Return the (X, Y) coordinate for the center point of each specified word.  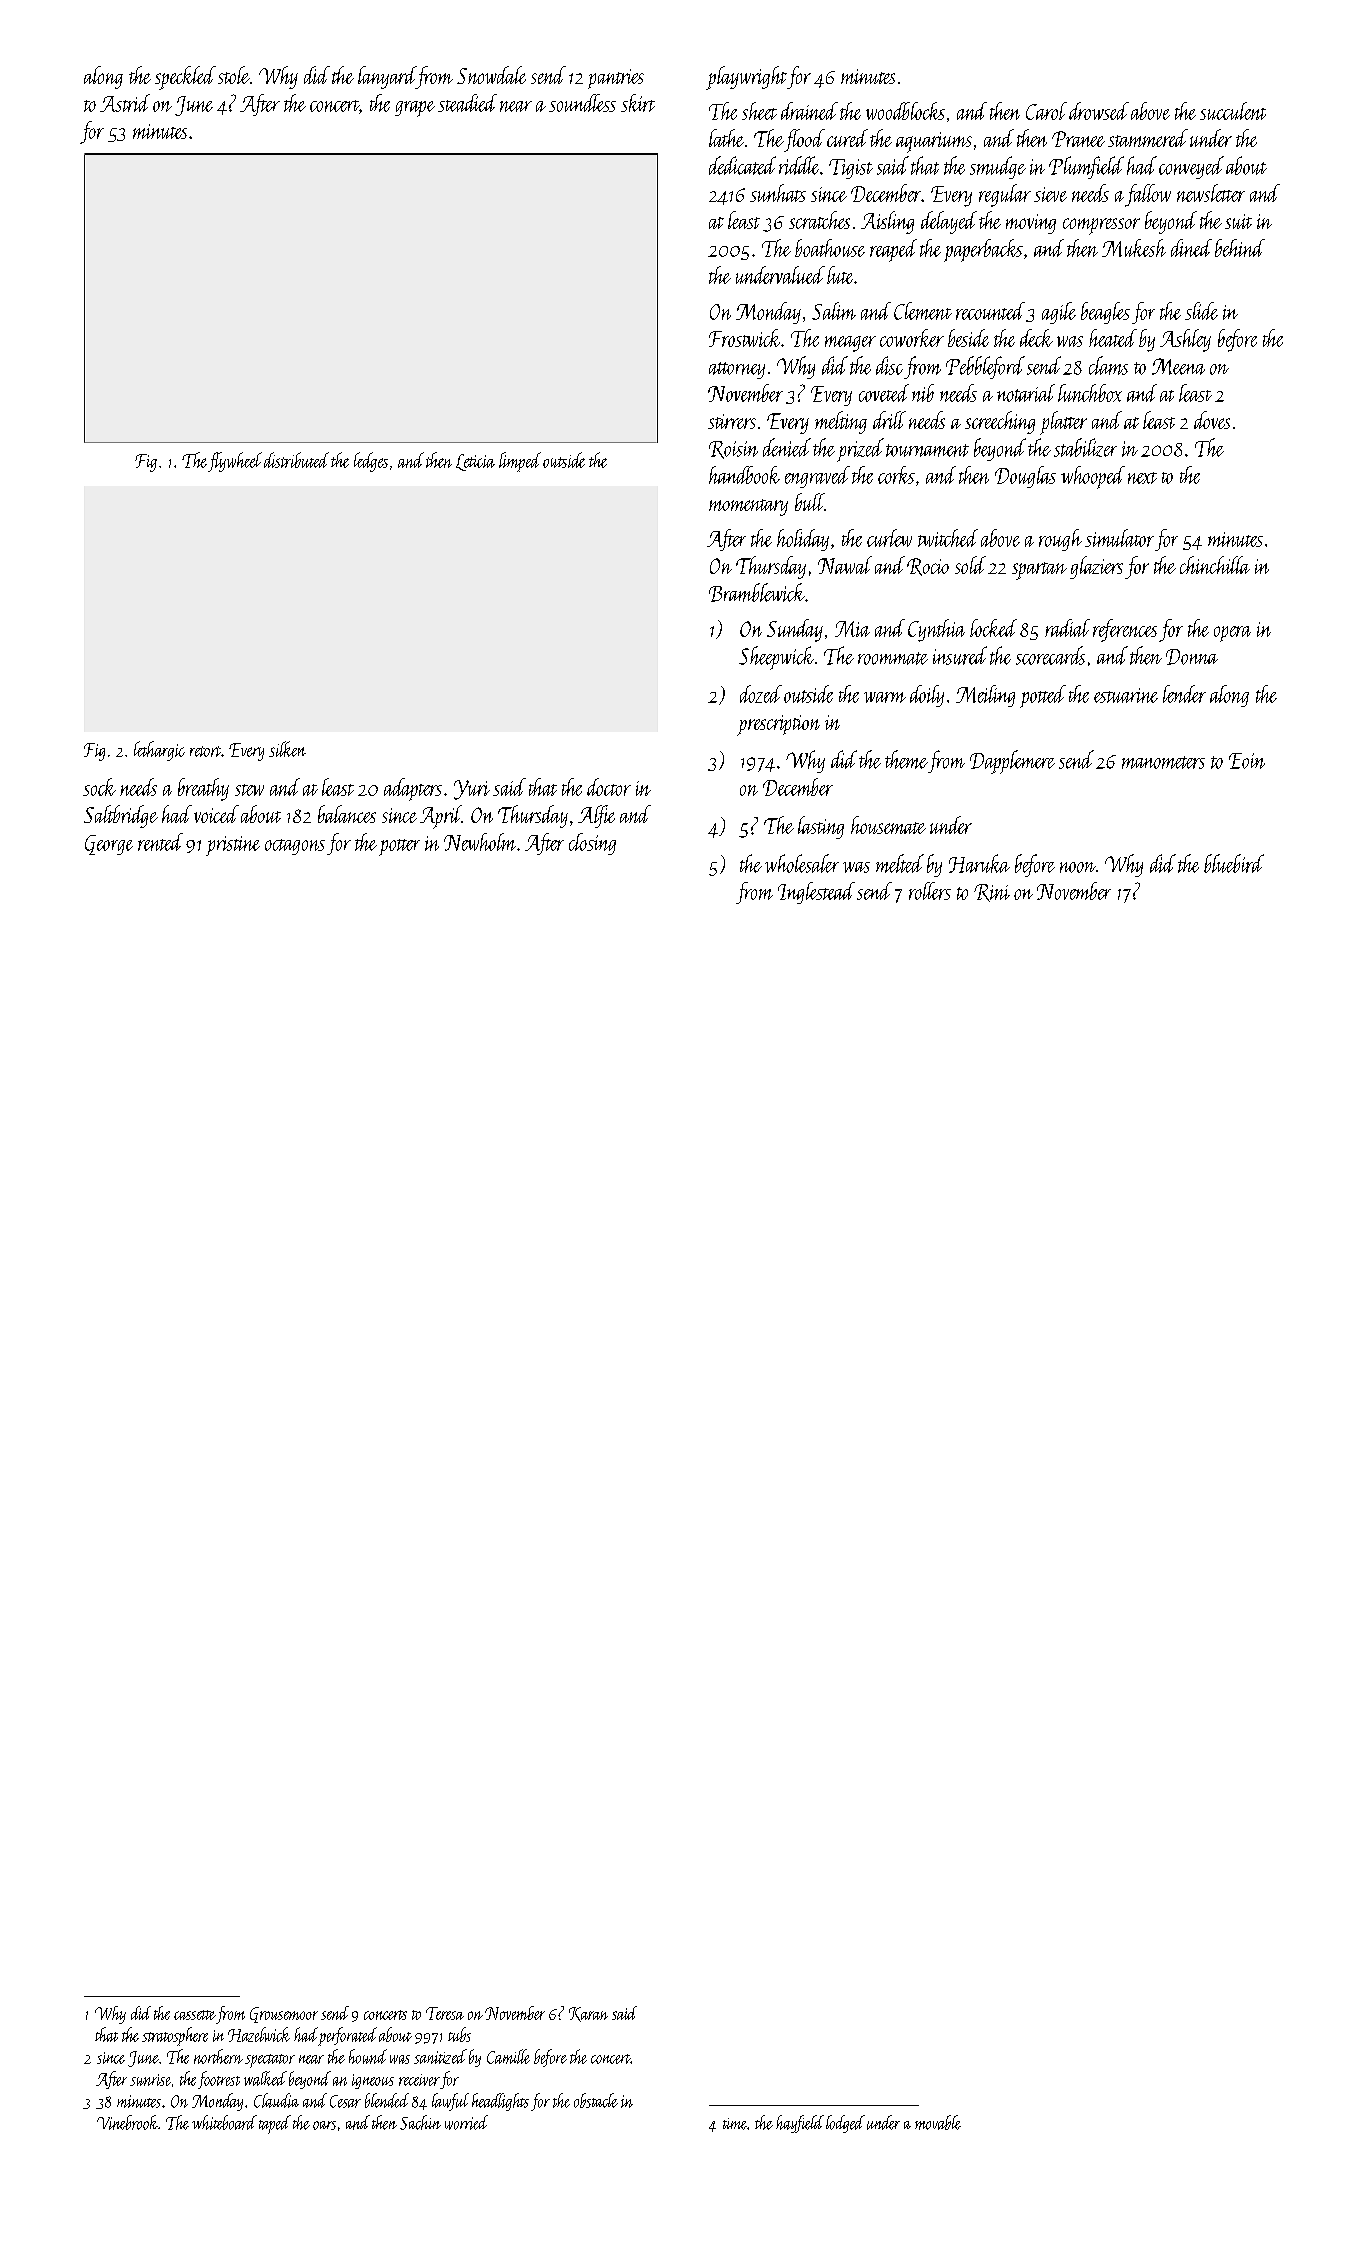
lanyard (387, 77)
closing (592, 844)
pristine (233, 846)
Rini (992, 893)
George (109, 845)
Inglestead (816, 893)
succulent (1233, 111)
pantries (616, 79)
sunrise (150, 2080)
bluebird (1234, 863)
